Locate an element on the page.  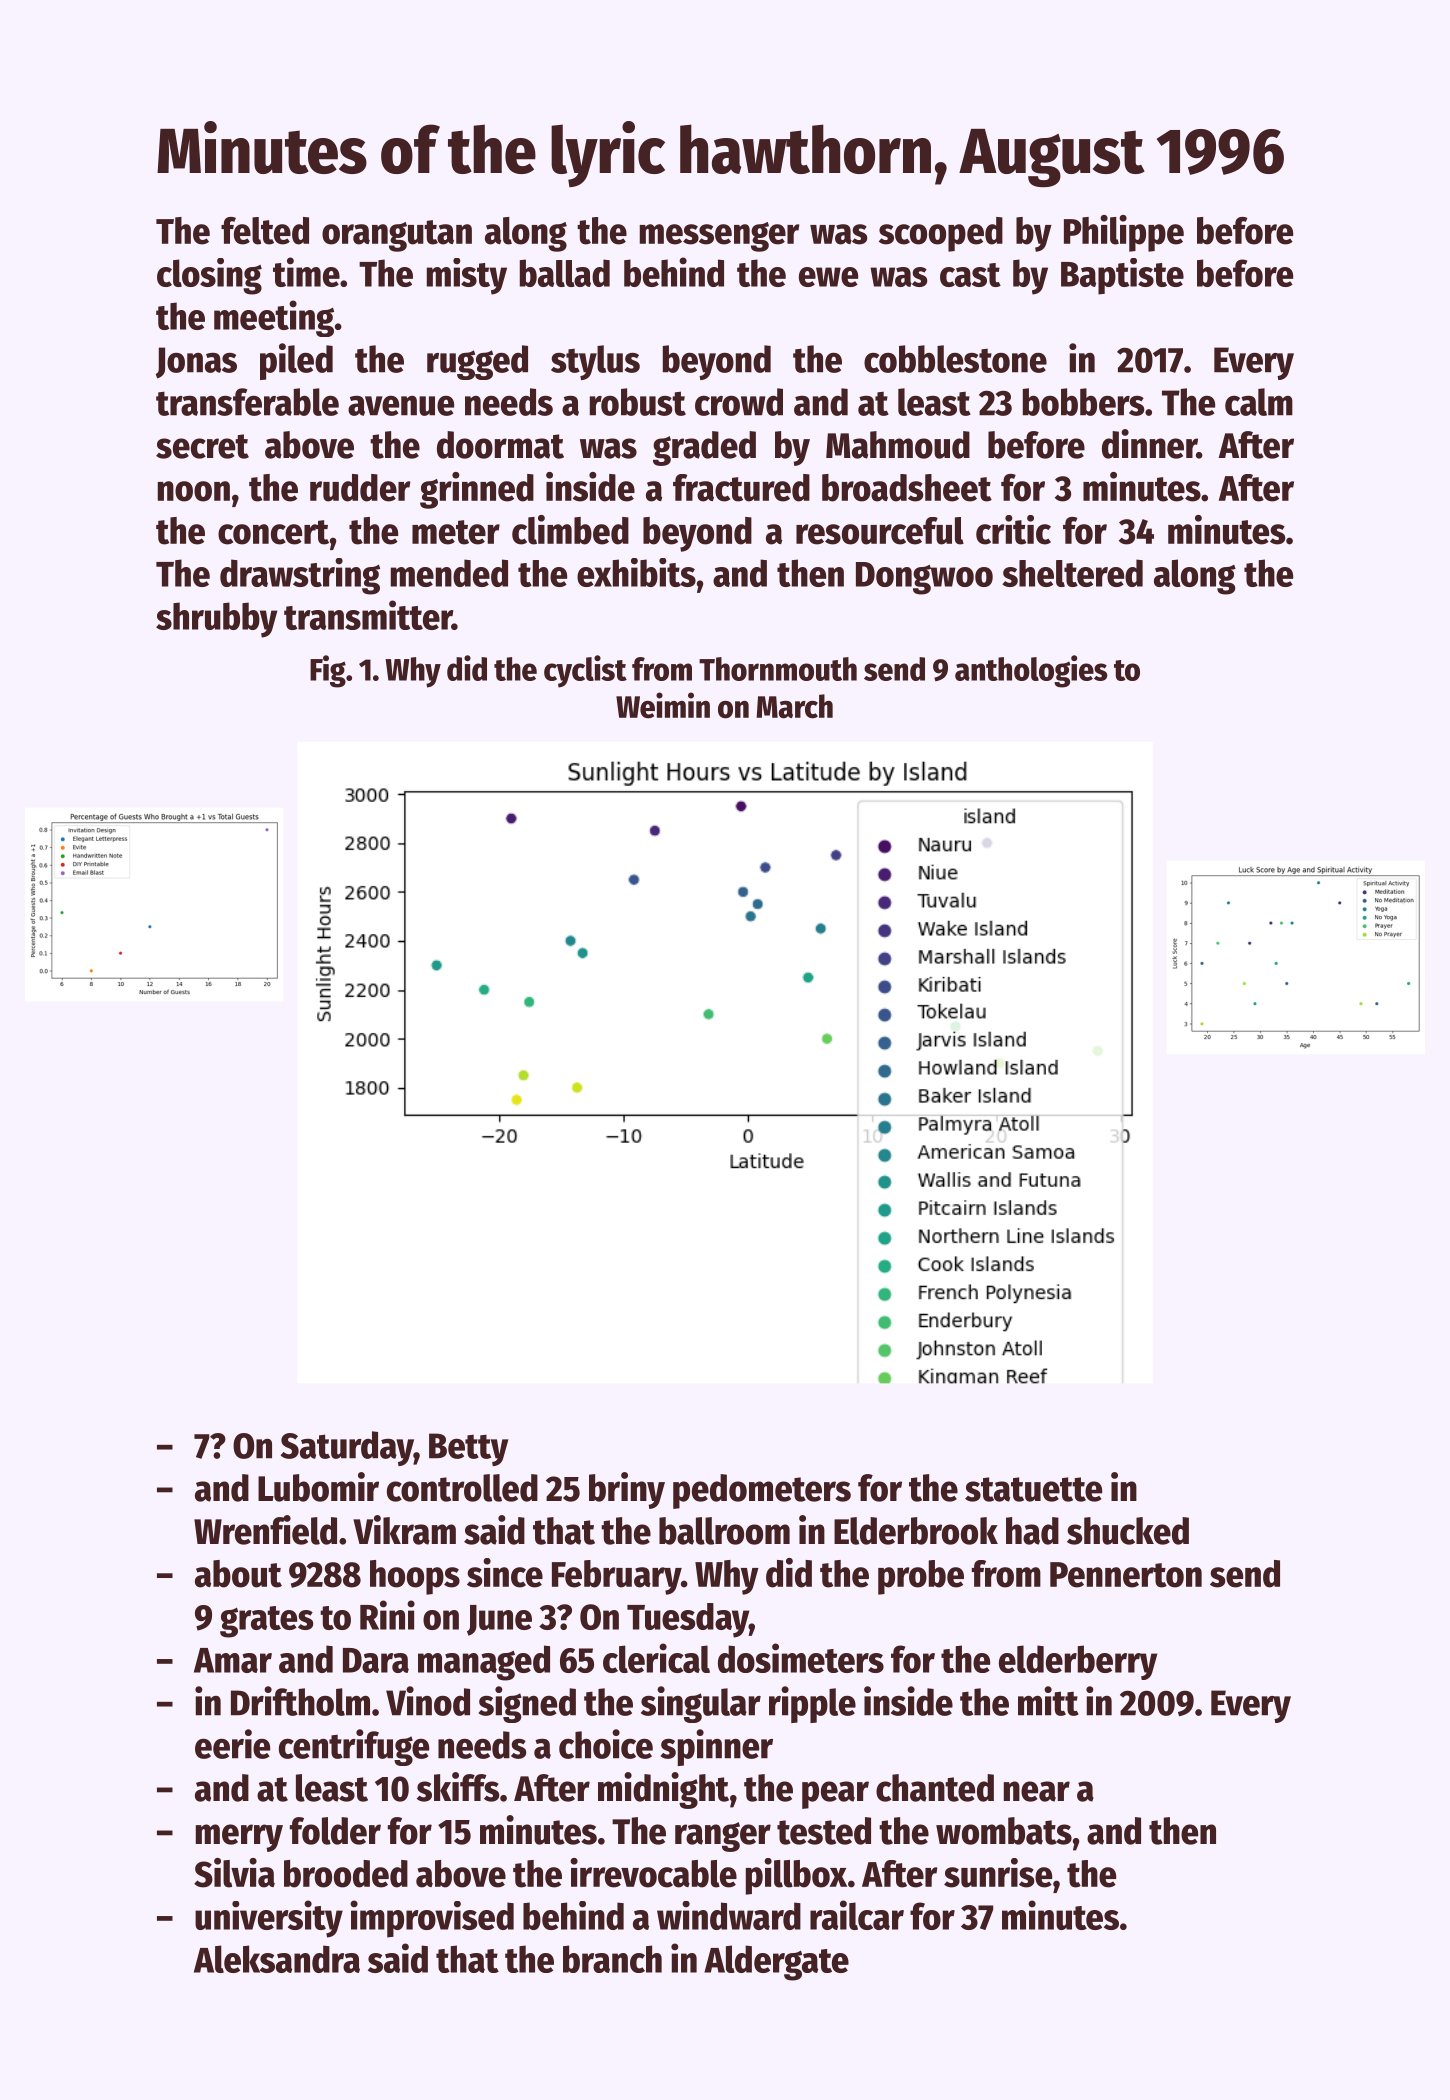
anthologies is located at coordinates (1031, 671).
